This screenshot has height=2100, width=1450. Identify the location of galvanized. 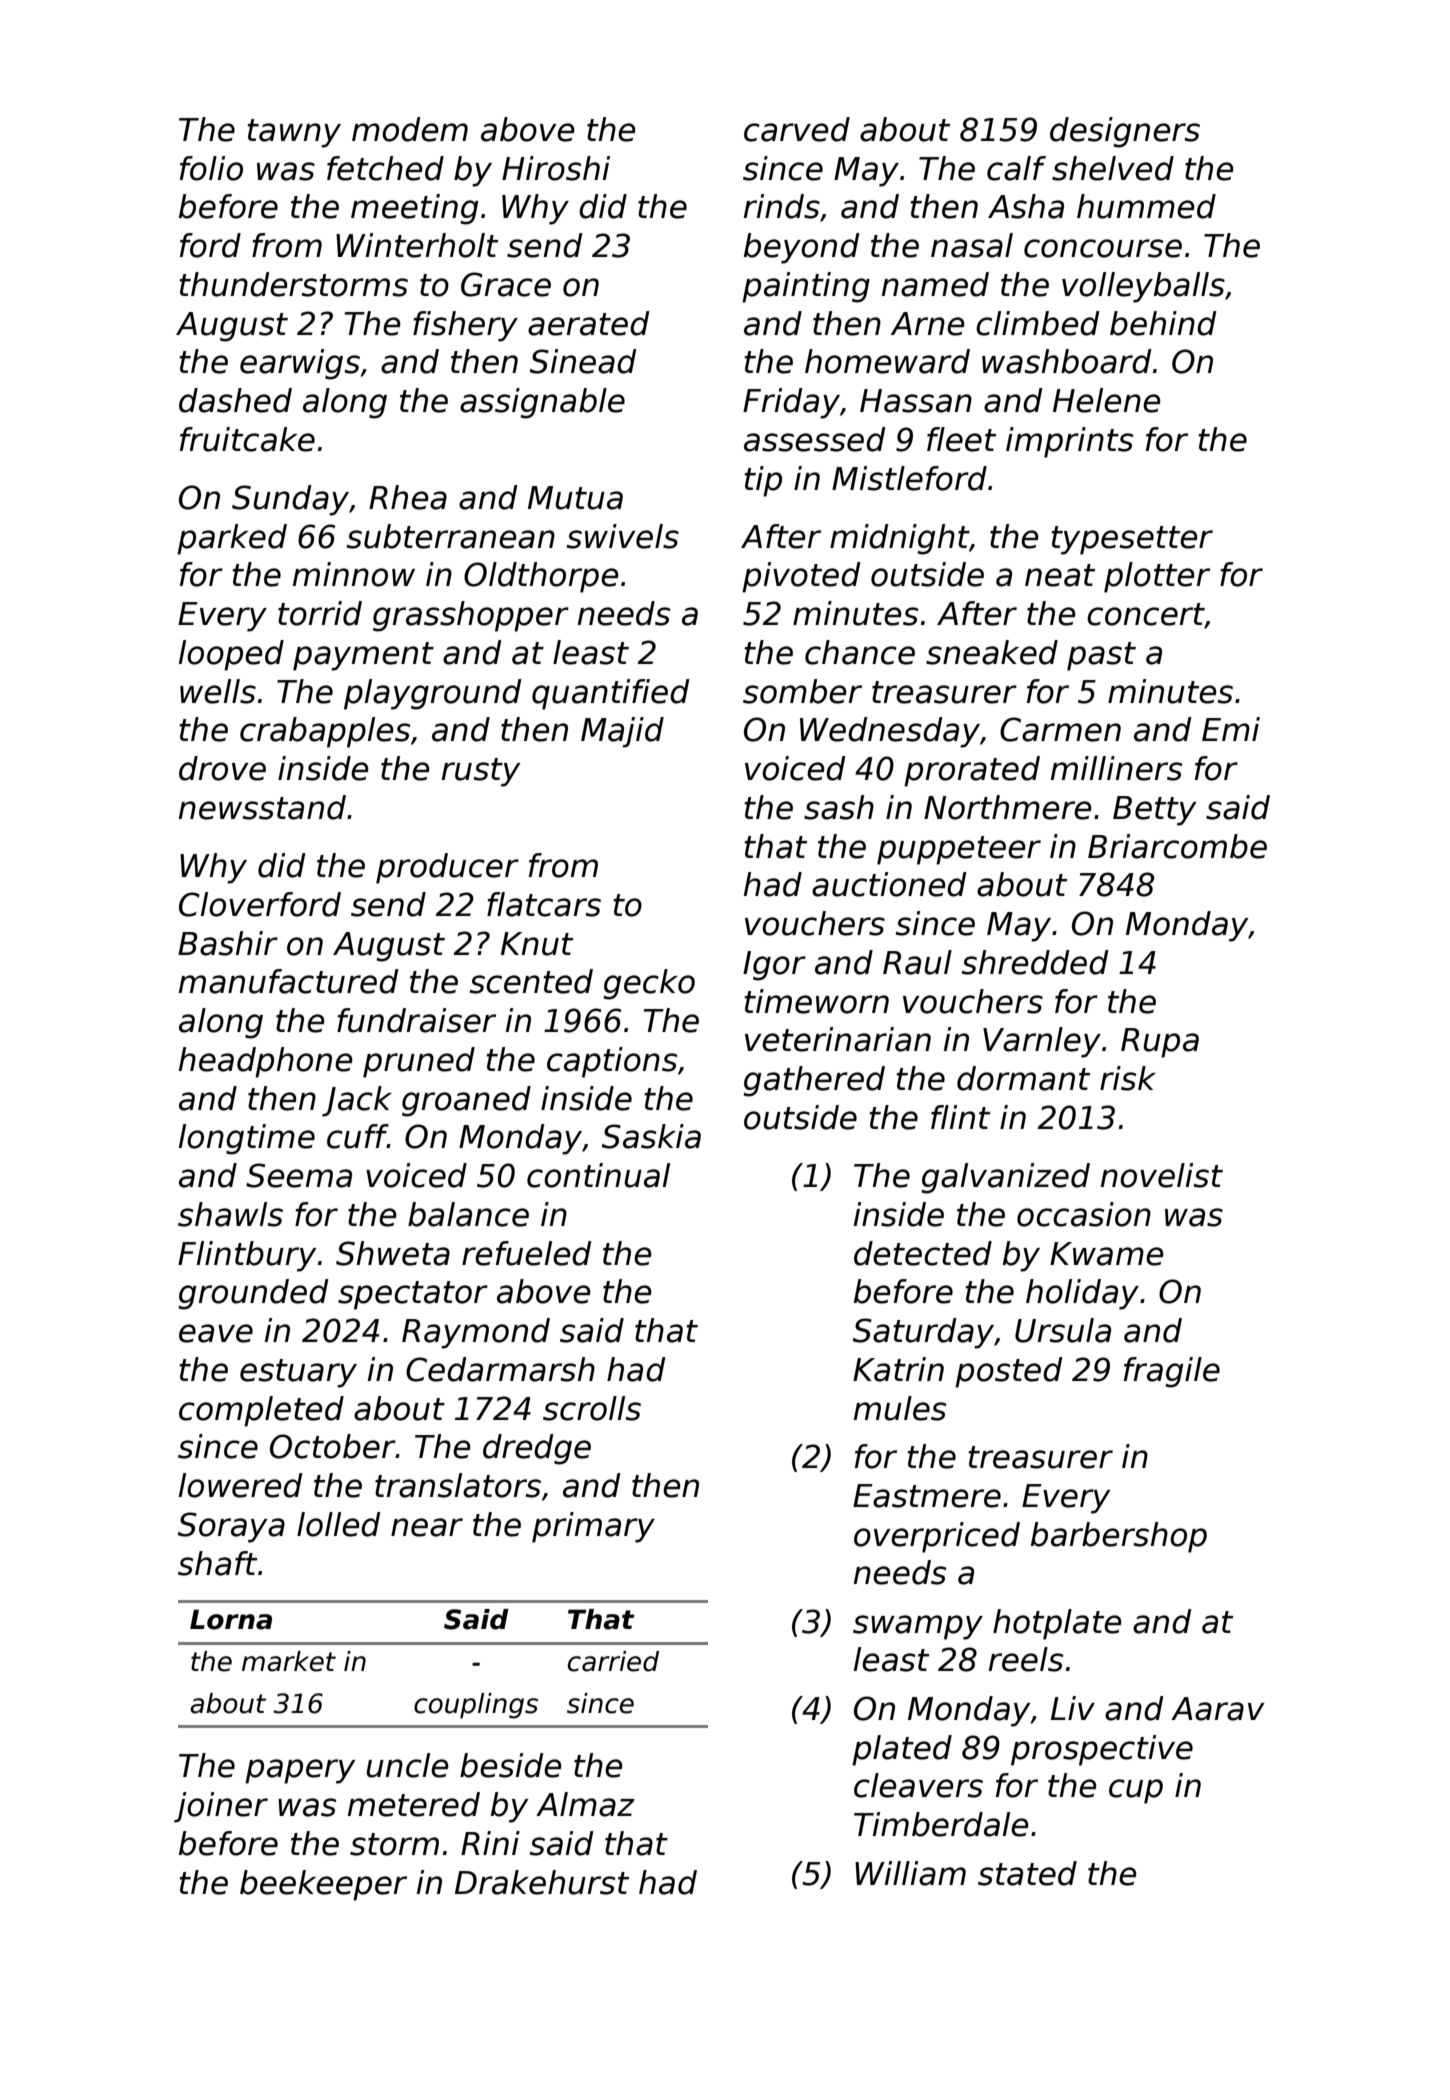
(1005, 1178).
